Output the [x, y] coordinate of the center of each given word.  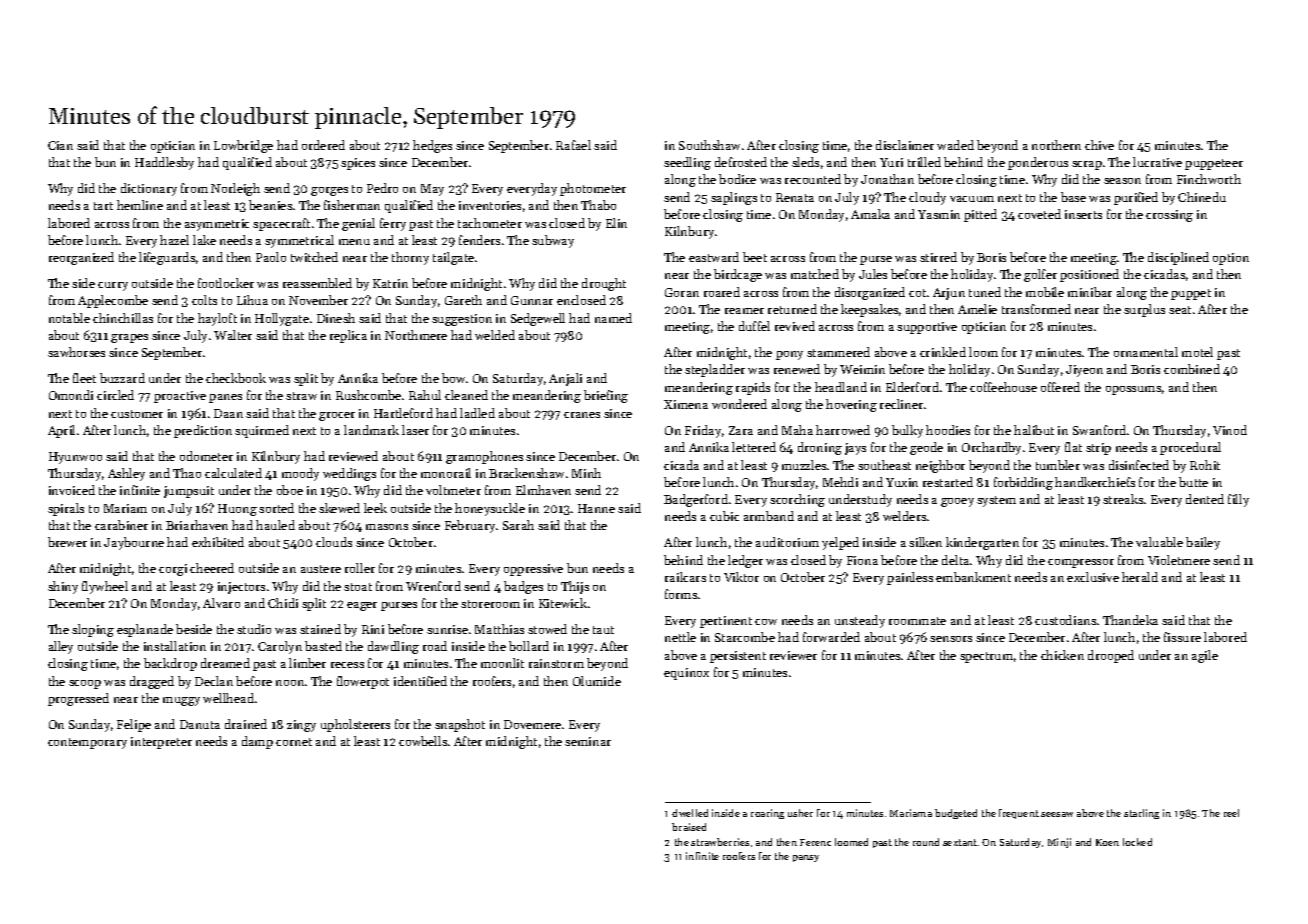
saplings [734, 198]
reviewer [793, 655]
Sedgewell [538, 319]
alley [61, 647]
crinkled [943, 352]
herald [1140, 577]
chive [1099, 145]
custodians [1065, 620]
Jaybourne [134, 543]
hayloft [217, 319]
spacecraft [281, 224]
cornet [294, 742]
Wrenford [433, 586]
